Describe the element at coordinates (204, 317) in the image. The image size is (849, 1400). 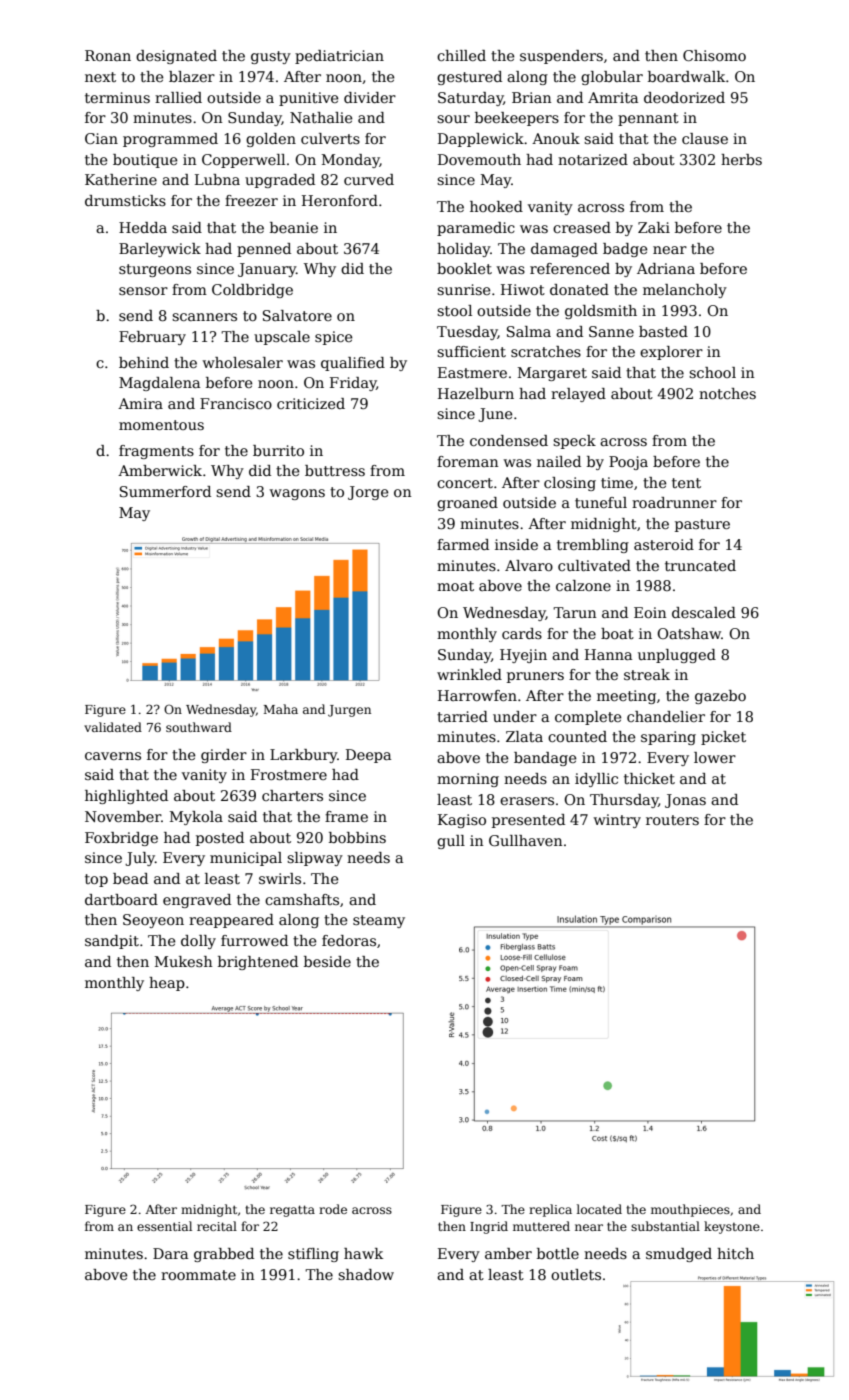
I see `scanners` at that location.
